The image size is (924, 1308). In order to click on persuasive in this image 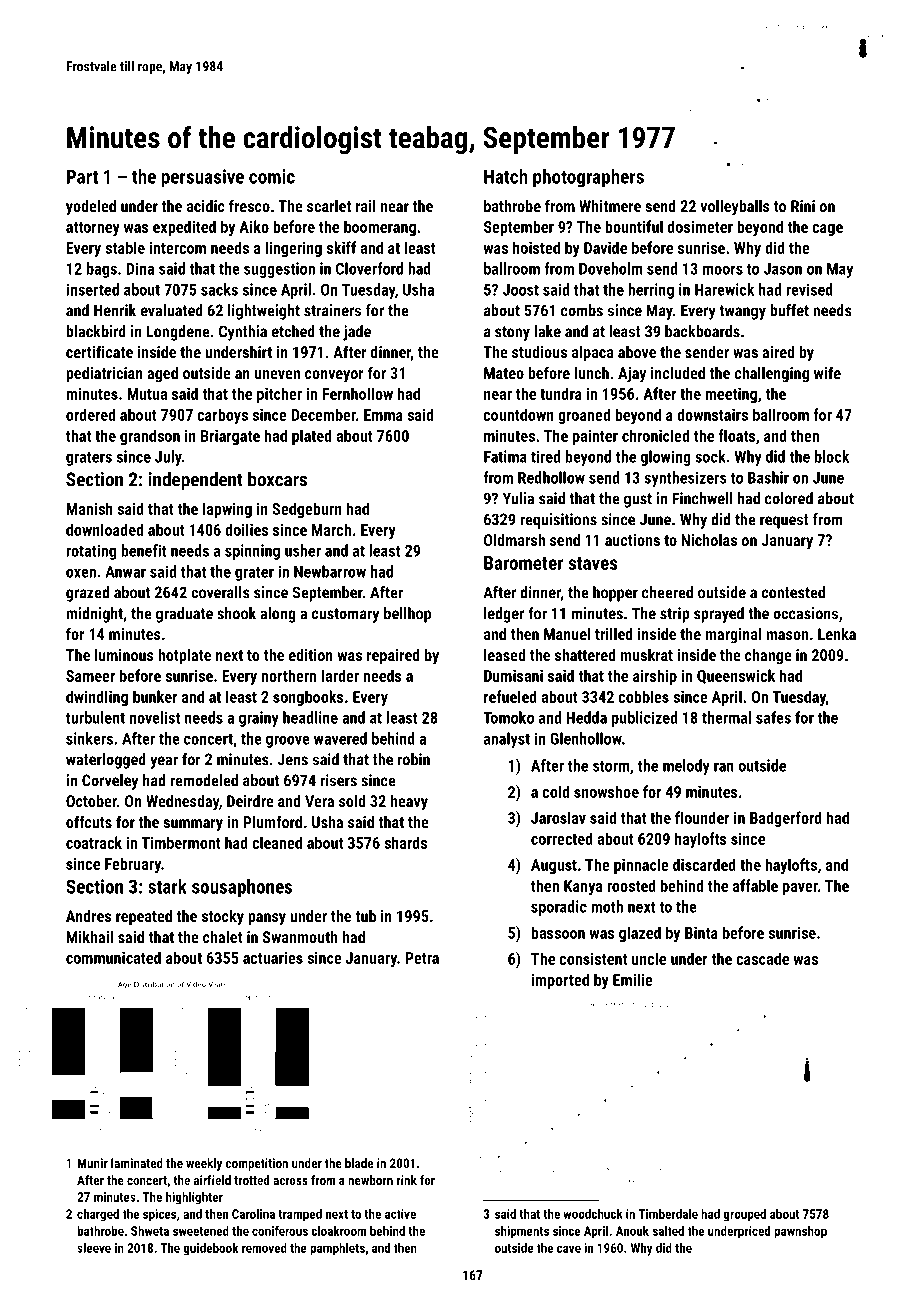, I will do `click(202, 178)`.
